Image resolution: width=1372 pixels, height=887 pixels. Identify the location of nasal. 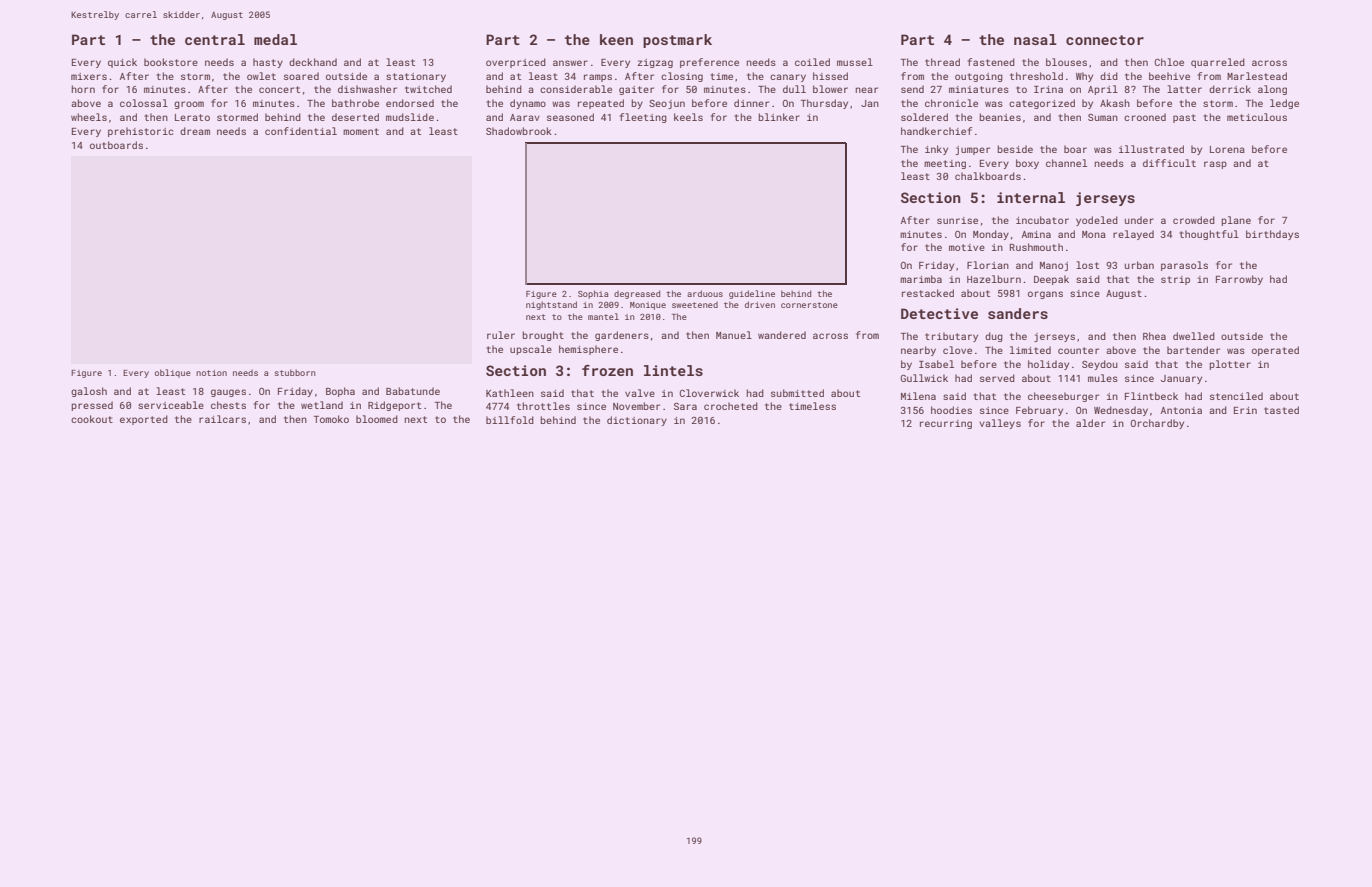
(1035, 39).
